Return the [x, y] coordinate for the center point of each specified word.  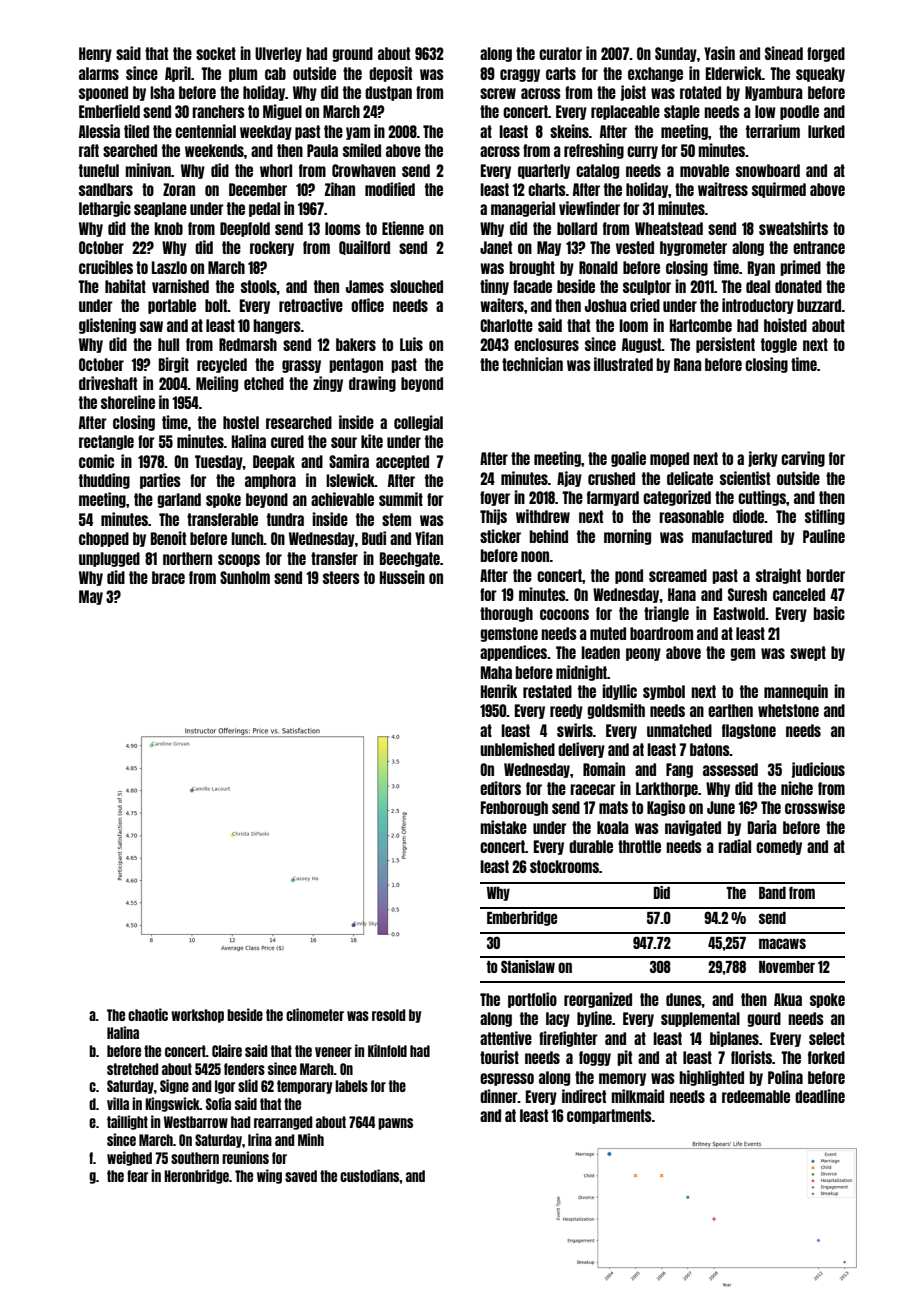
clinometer [315, 1014]
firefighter [568, 1039]
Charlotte [506, 325]
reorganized [598, 1000]
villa [118, 1103]
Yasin [719, 53]
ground [352, 54]
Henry [95, 54]
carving [803, 459]
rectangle [106, 442]
